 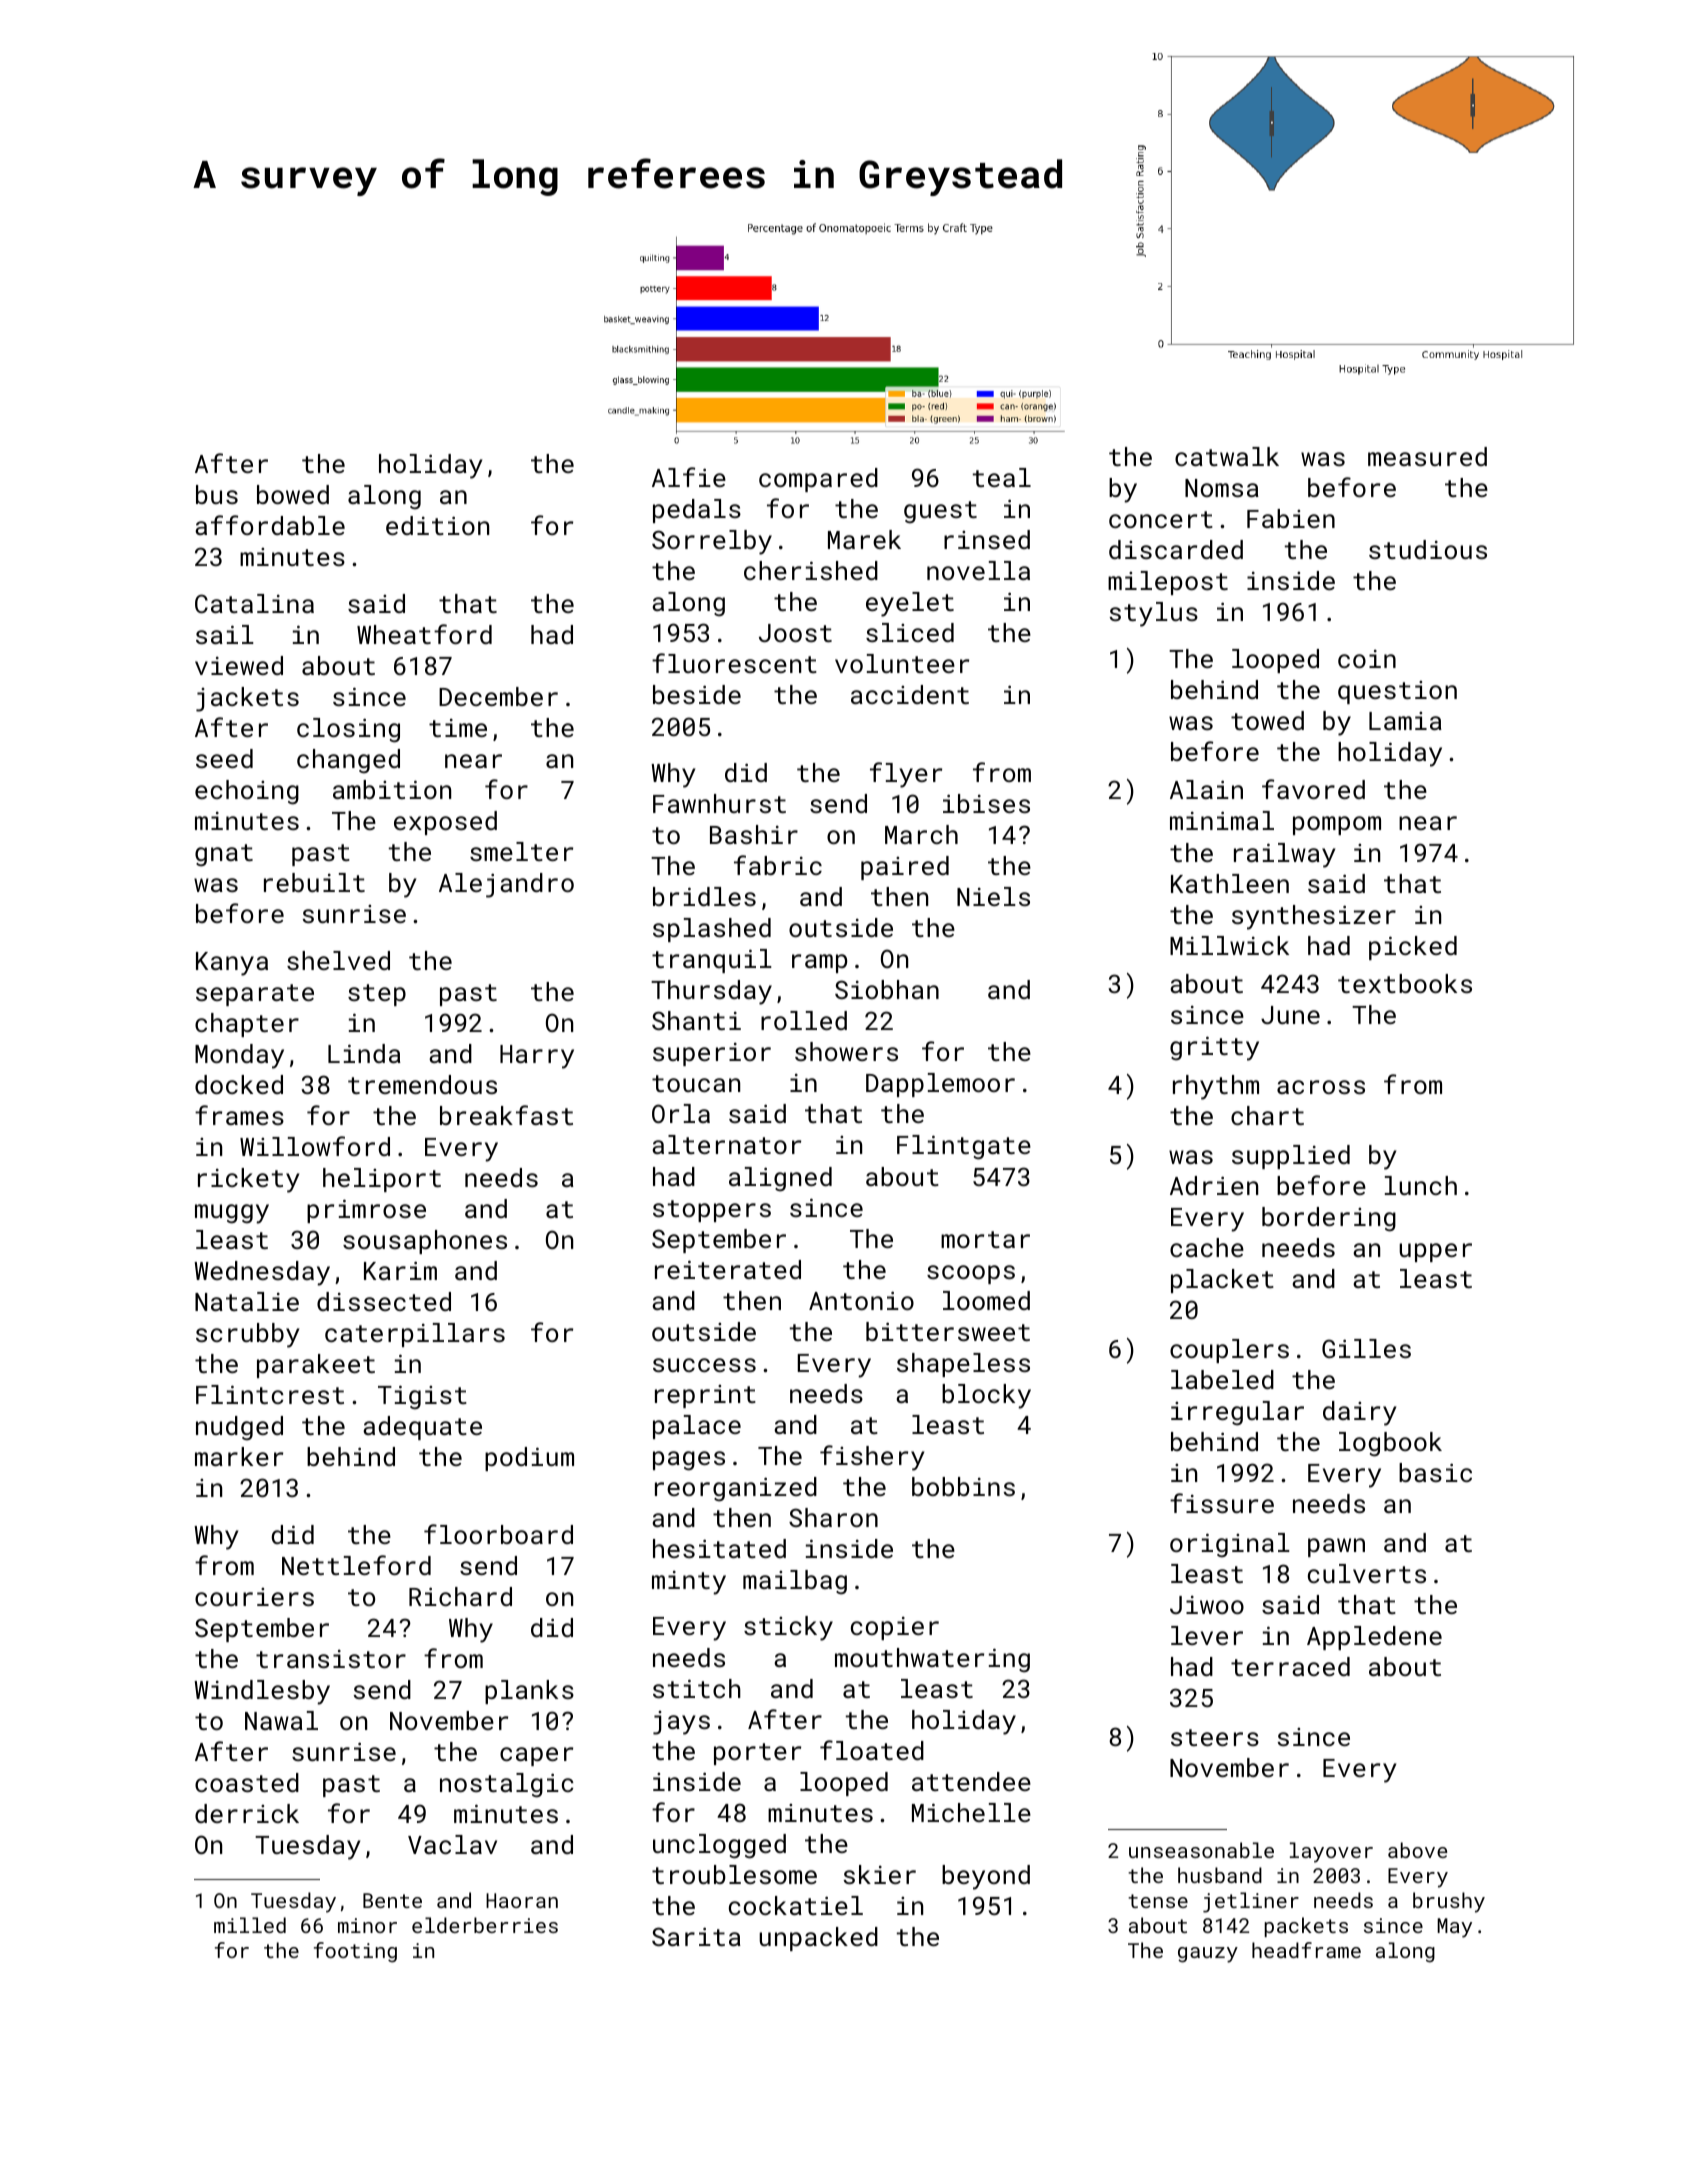 I want to click on stitch, so click(x=697, y=1688).
